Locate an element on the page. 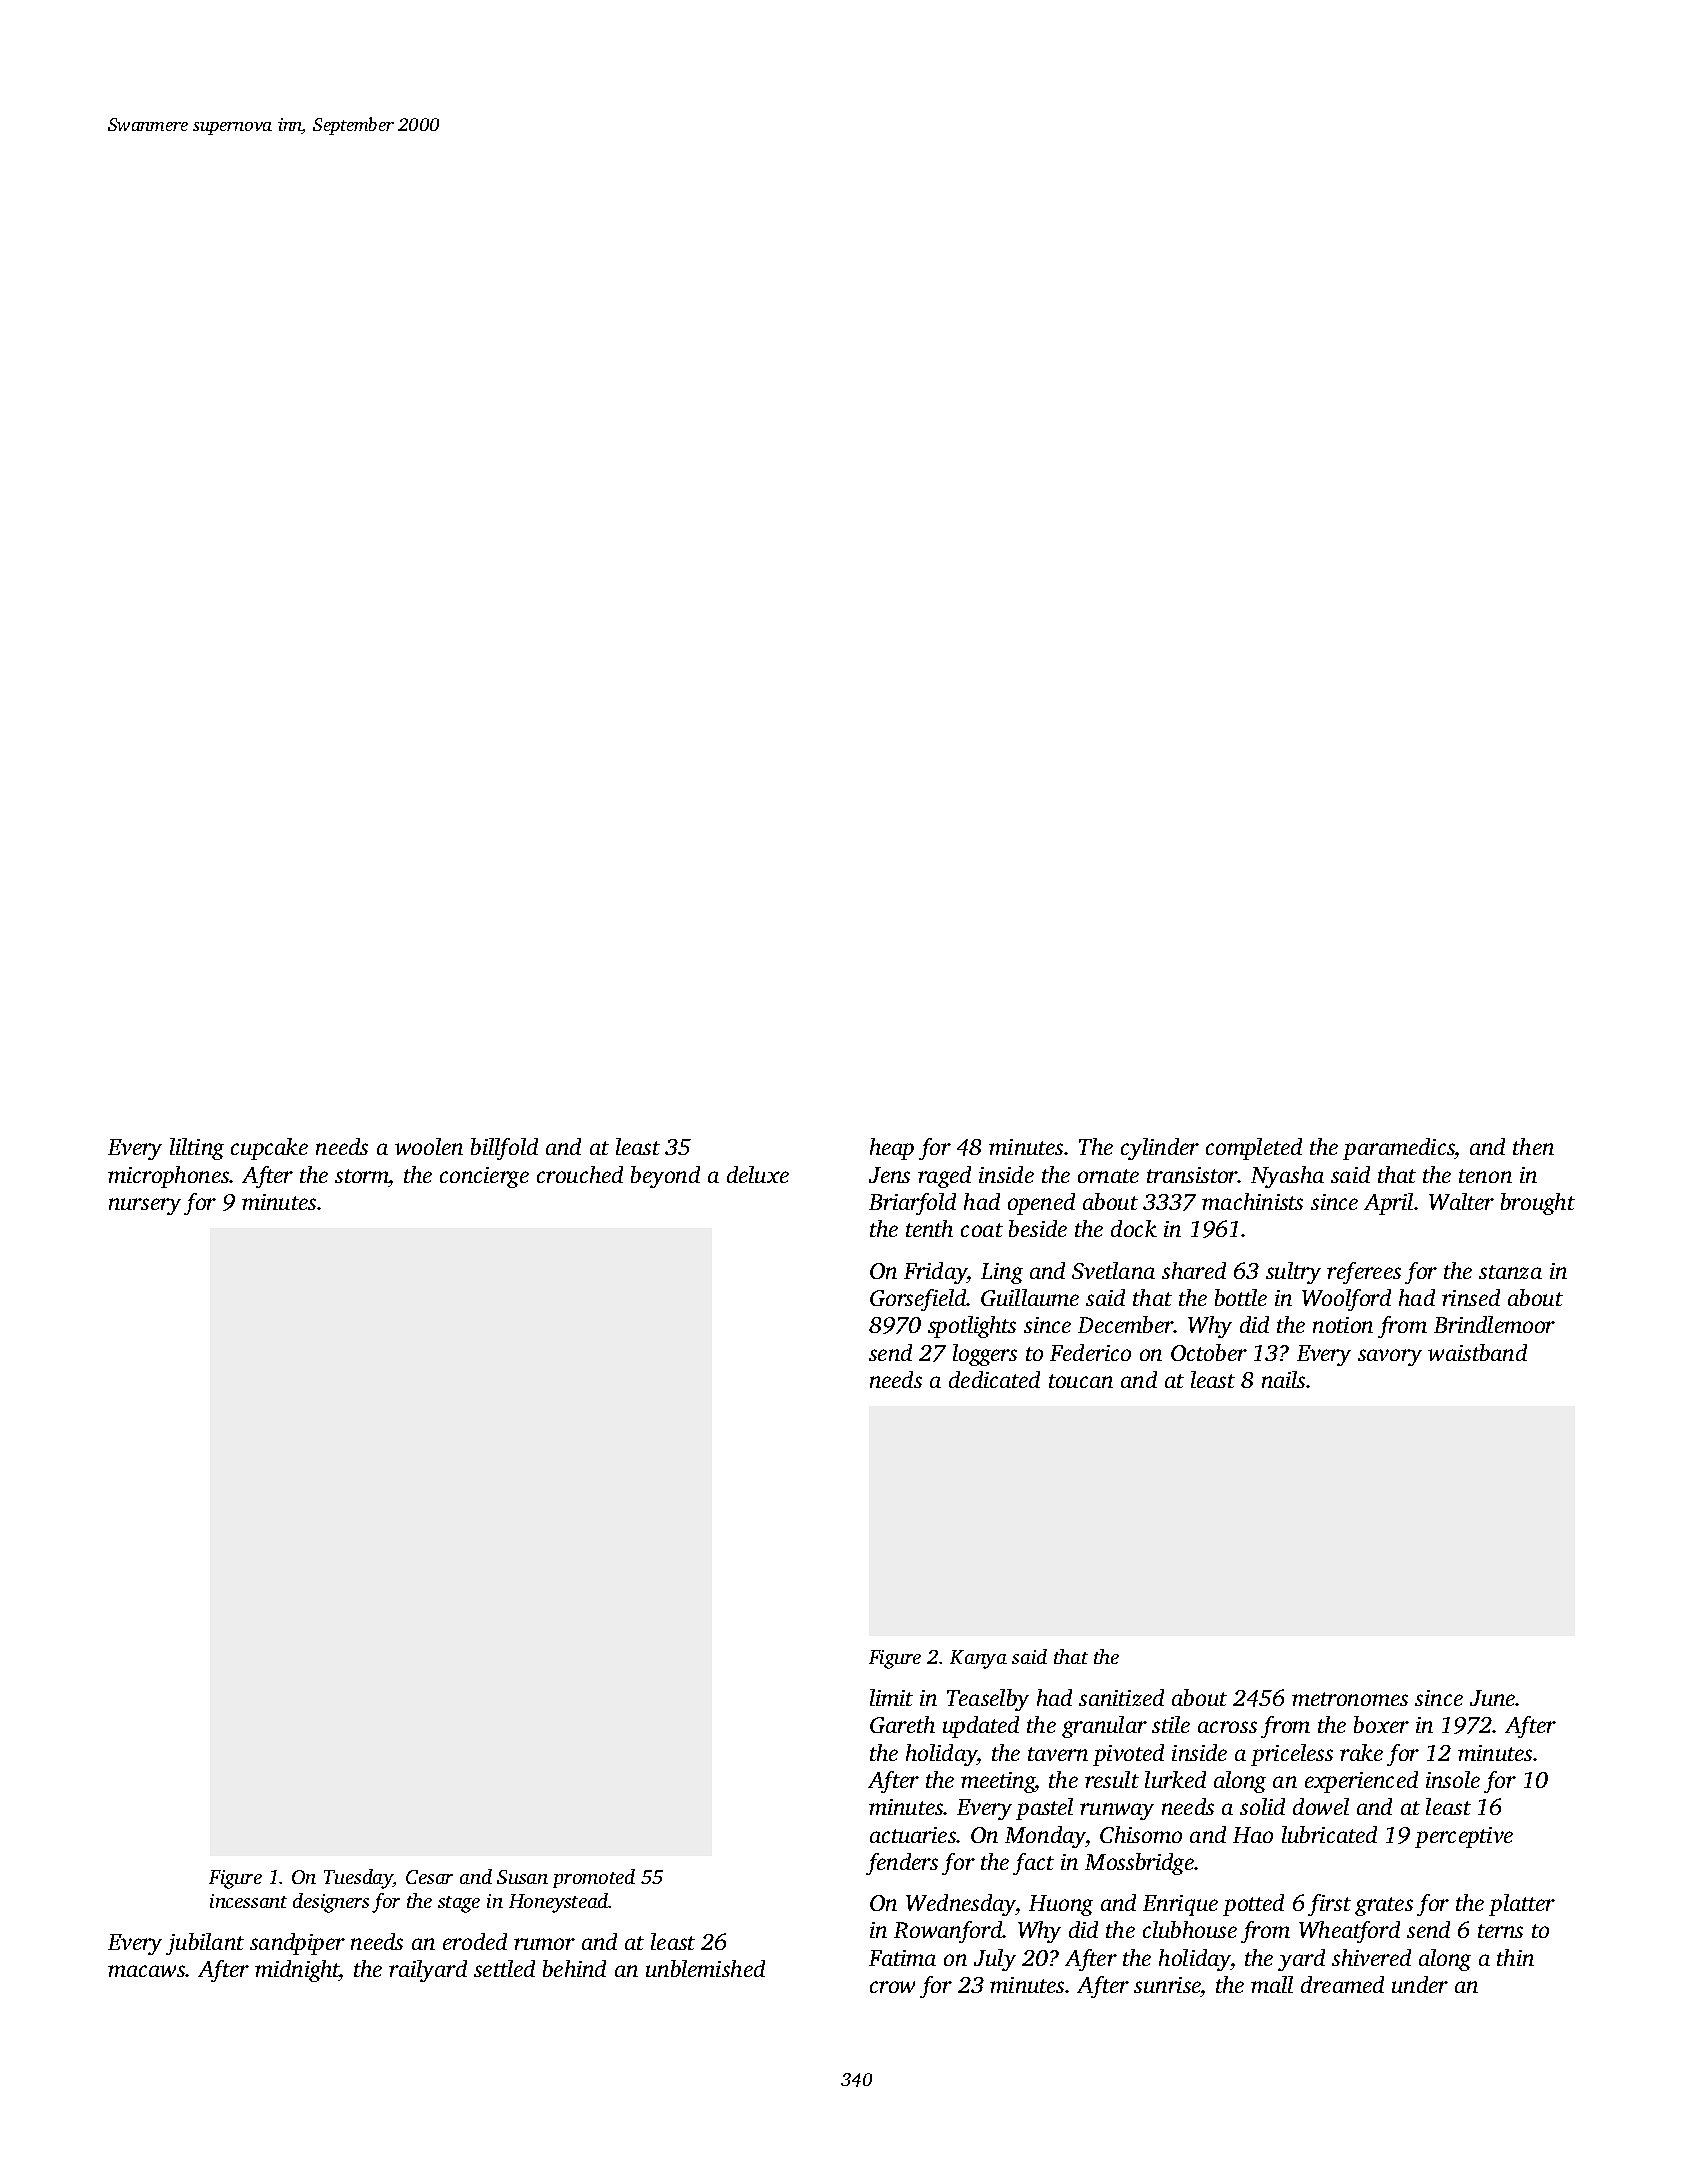 The image size is (1683, 2178). sultry is located at coordinates (1293, 1273).
